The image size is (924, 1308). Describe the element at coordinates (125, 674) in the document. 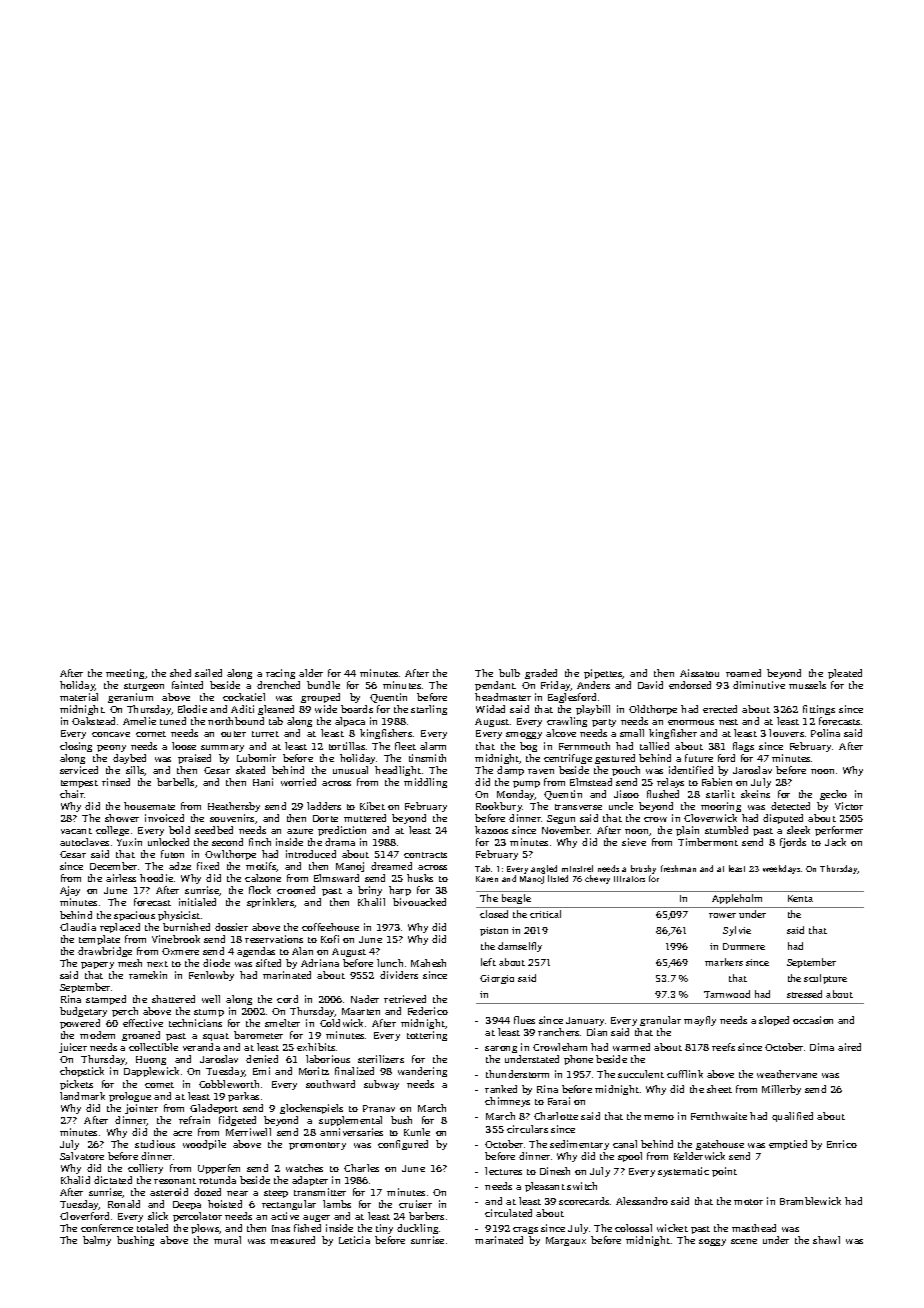

I see `meeting` at that location.
